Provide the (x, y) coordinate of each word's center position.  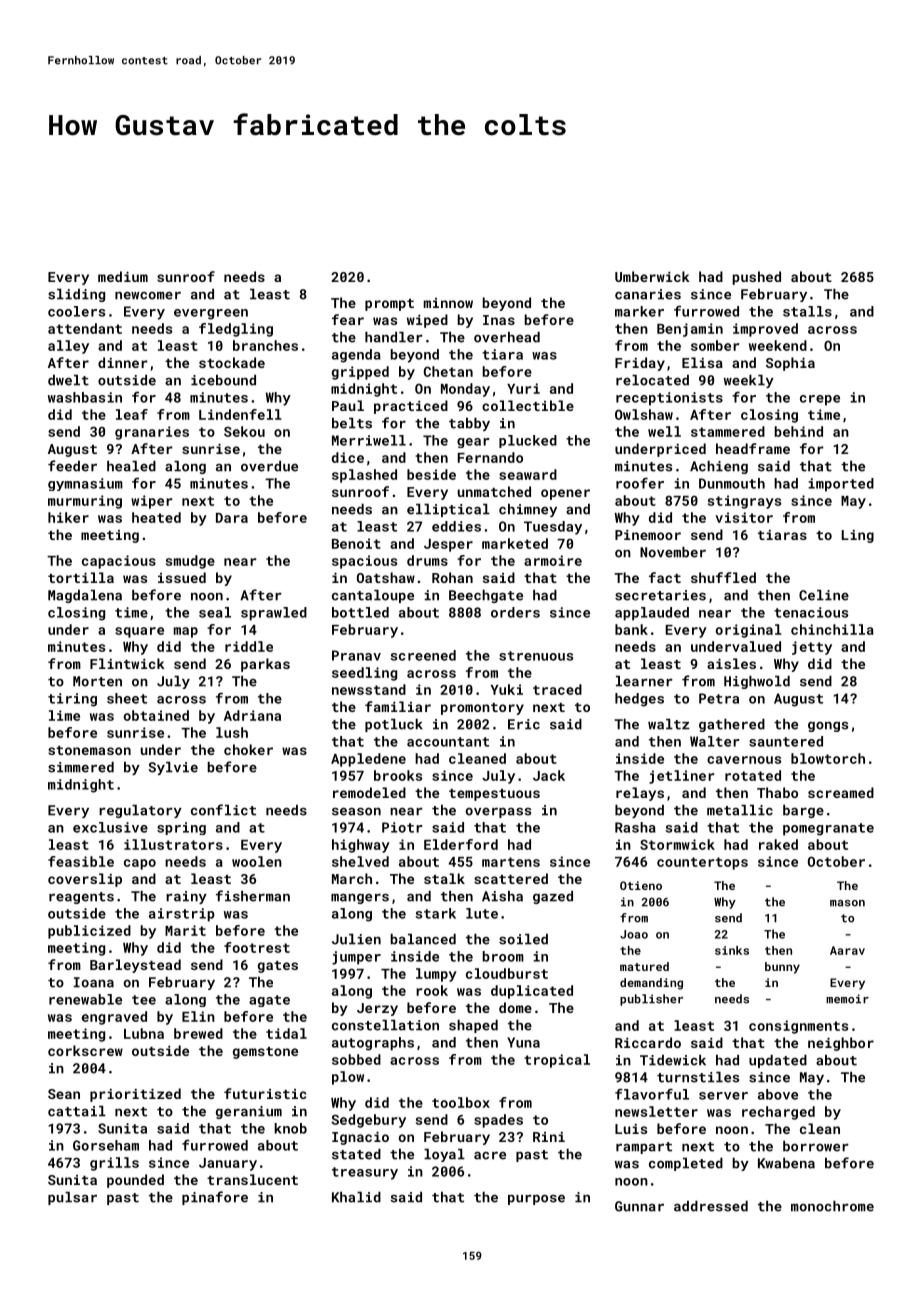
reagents (81, 898)
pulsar (72, 1198)
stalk (444, 878)
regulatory (140, 811)
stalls (807, 311)
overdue (269, 466)
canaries (648, 294)
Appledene (368, 760)
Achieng (719, 467)
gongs (828, 727)
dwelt (68, 380)
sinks (732, 950)
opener (565, 494)
